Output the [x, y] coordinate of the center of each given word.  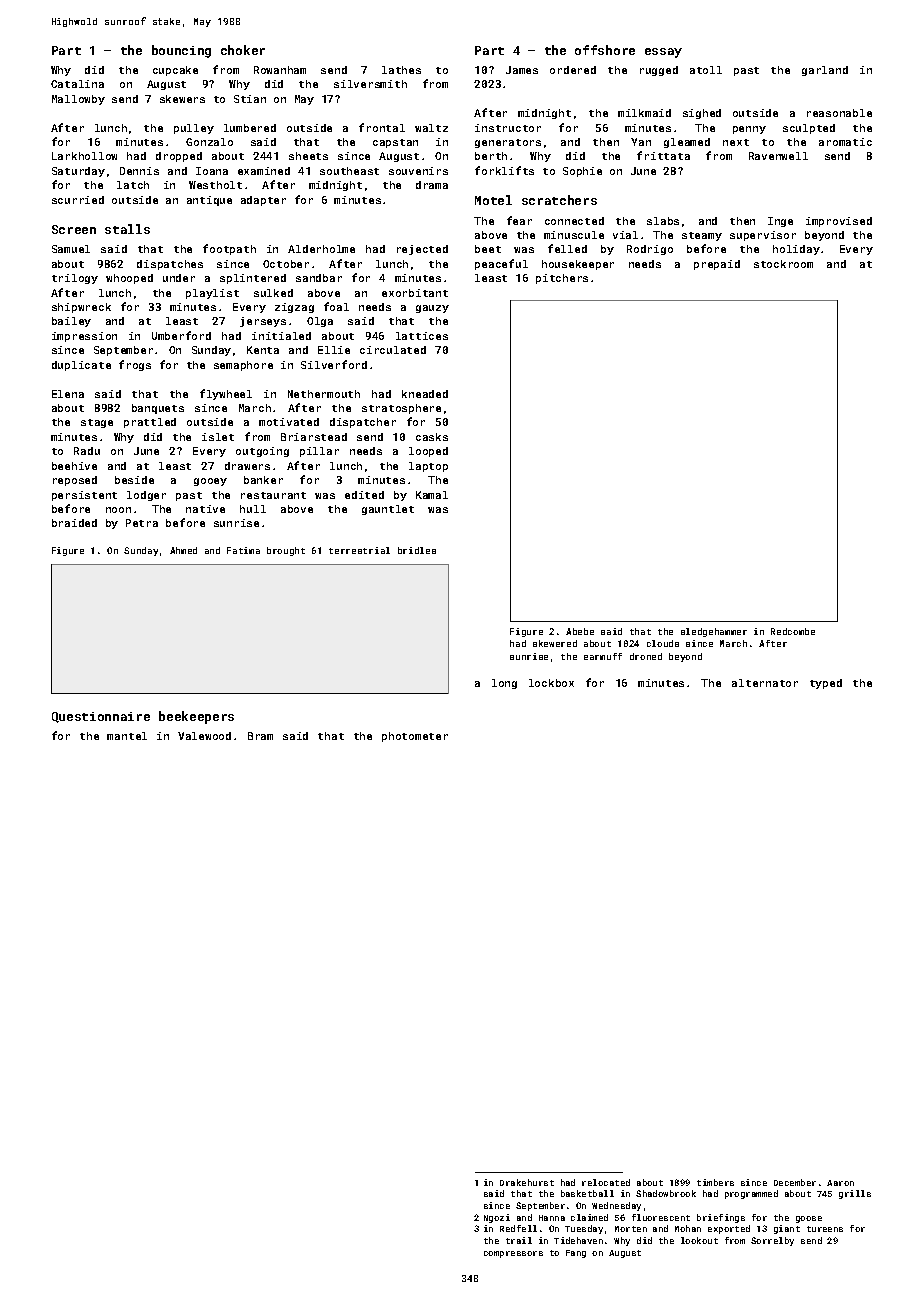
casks [432, 437]
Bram [260, 736]
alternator [765, 683]
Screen [74, 229]
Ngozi [497, 1218]
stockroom [783, 264]
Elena [68, 394]
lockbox [551, 683]
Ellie [334, 350]
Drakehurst [527, 1182]
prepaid [717, 265]
